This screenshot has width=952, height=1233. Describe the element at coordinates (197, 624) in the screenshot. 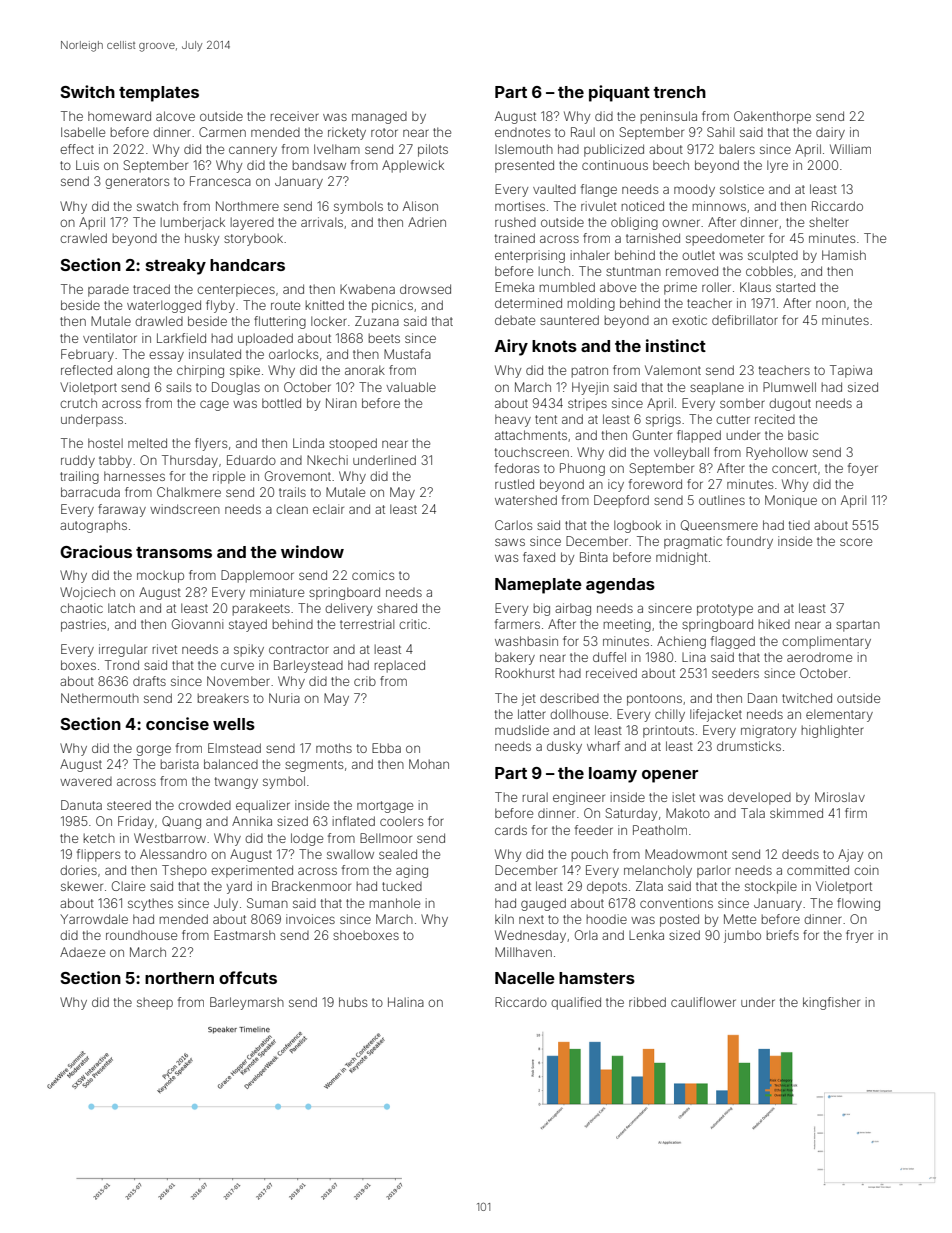

I see `Giovanni` at that location.
